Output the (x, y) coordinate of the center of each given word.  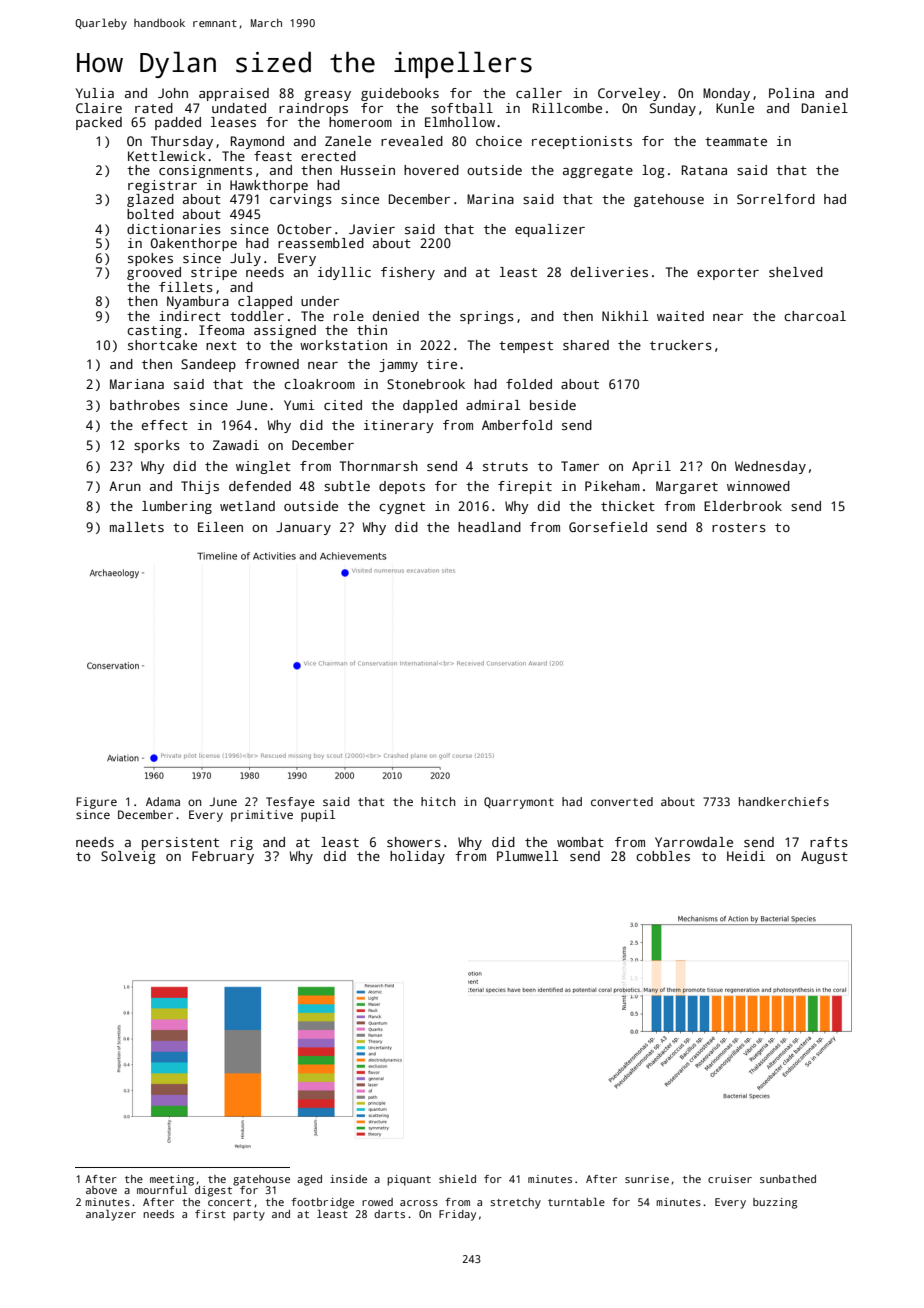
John (173, 93)
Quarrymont (519, 803)
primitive (262, 816)
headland (489, 527)
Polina (791, 93)
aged (309, 1180)
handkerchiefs (784, 801)
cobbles (663, 856)
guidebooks (400, 94)
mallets (137, 527)
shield (457, 1179)
